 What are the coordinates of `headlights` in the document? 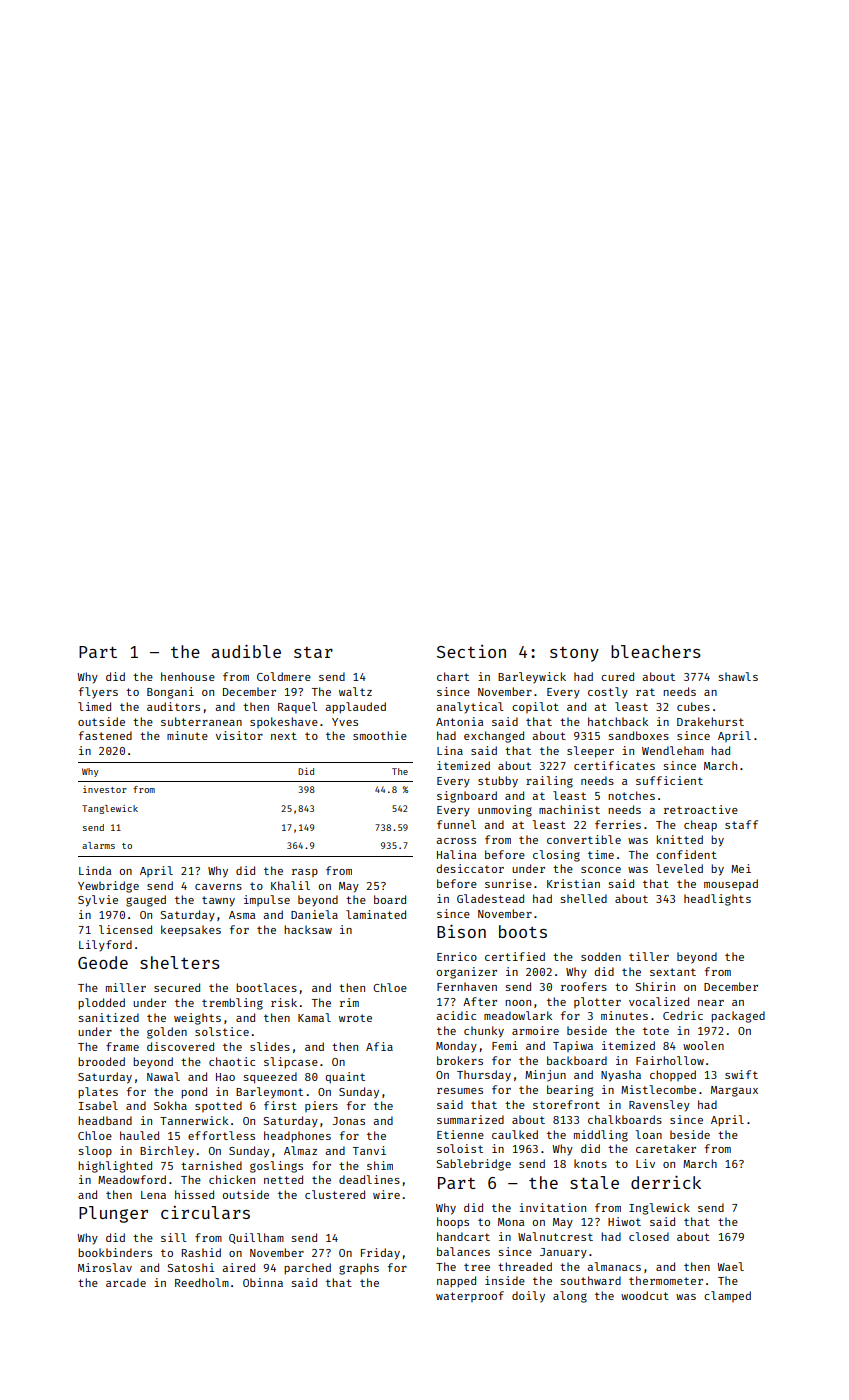 It's located at (717, 900).
